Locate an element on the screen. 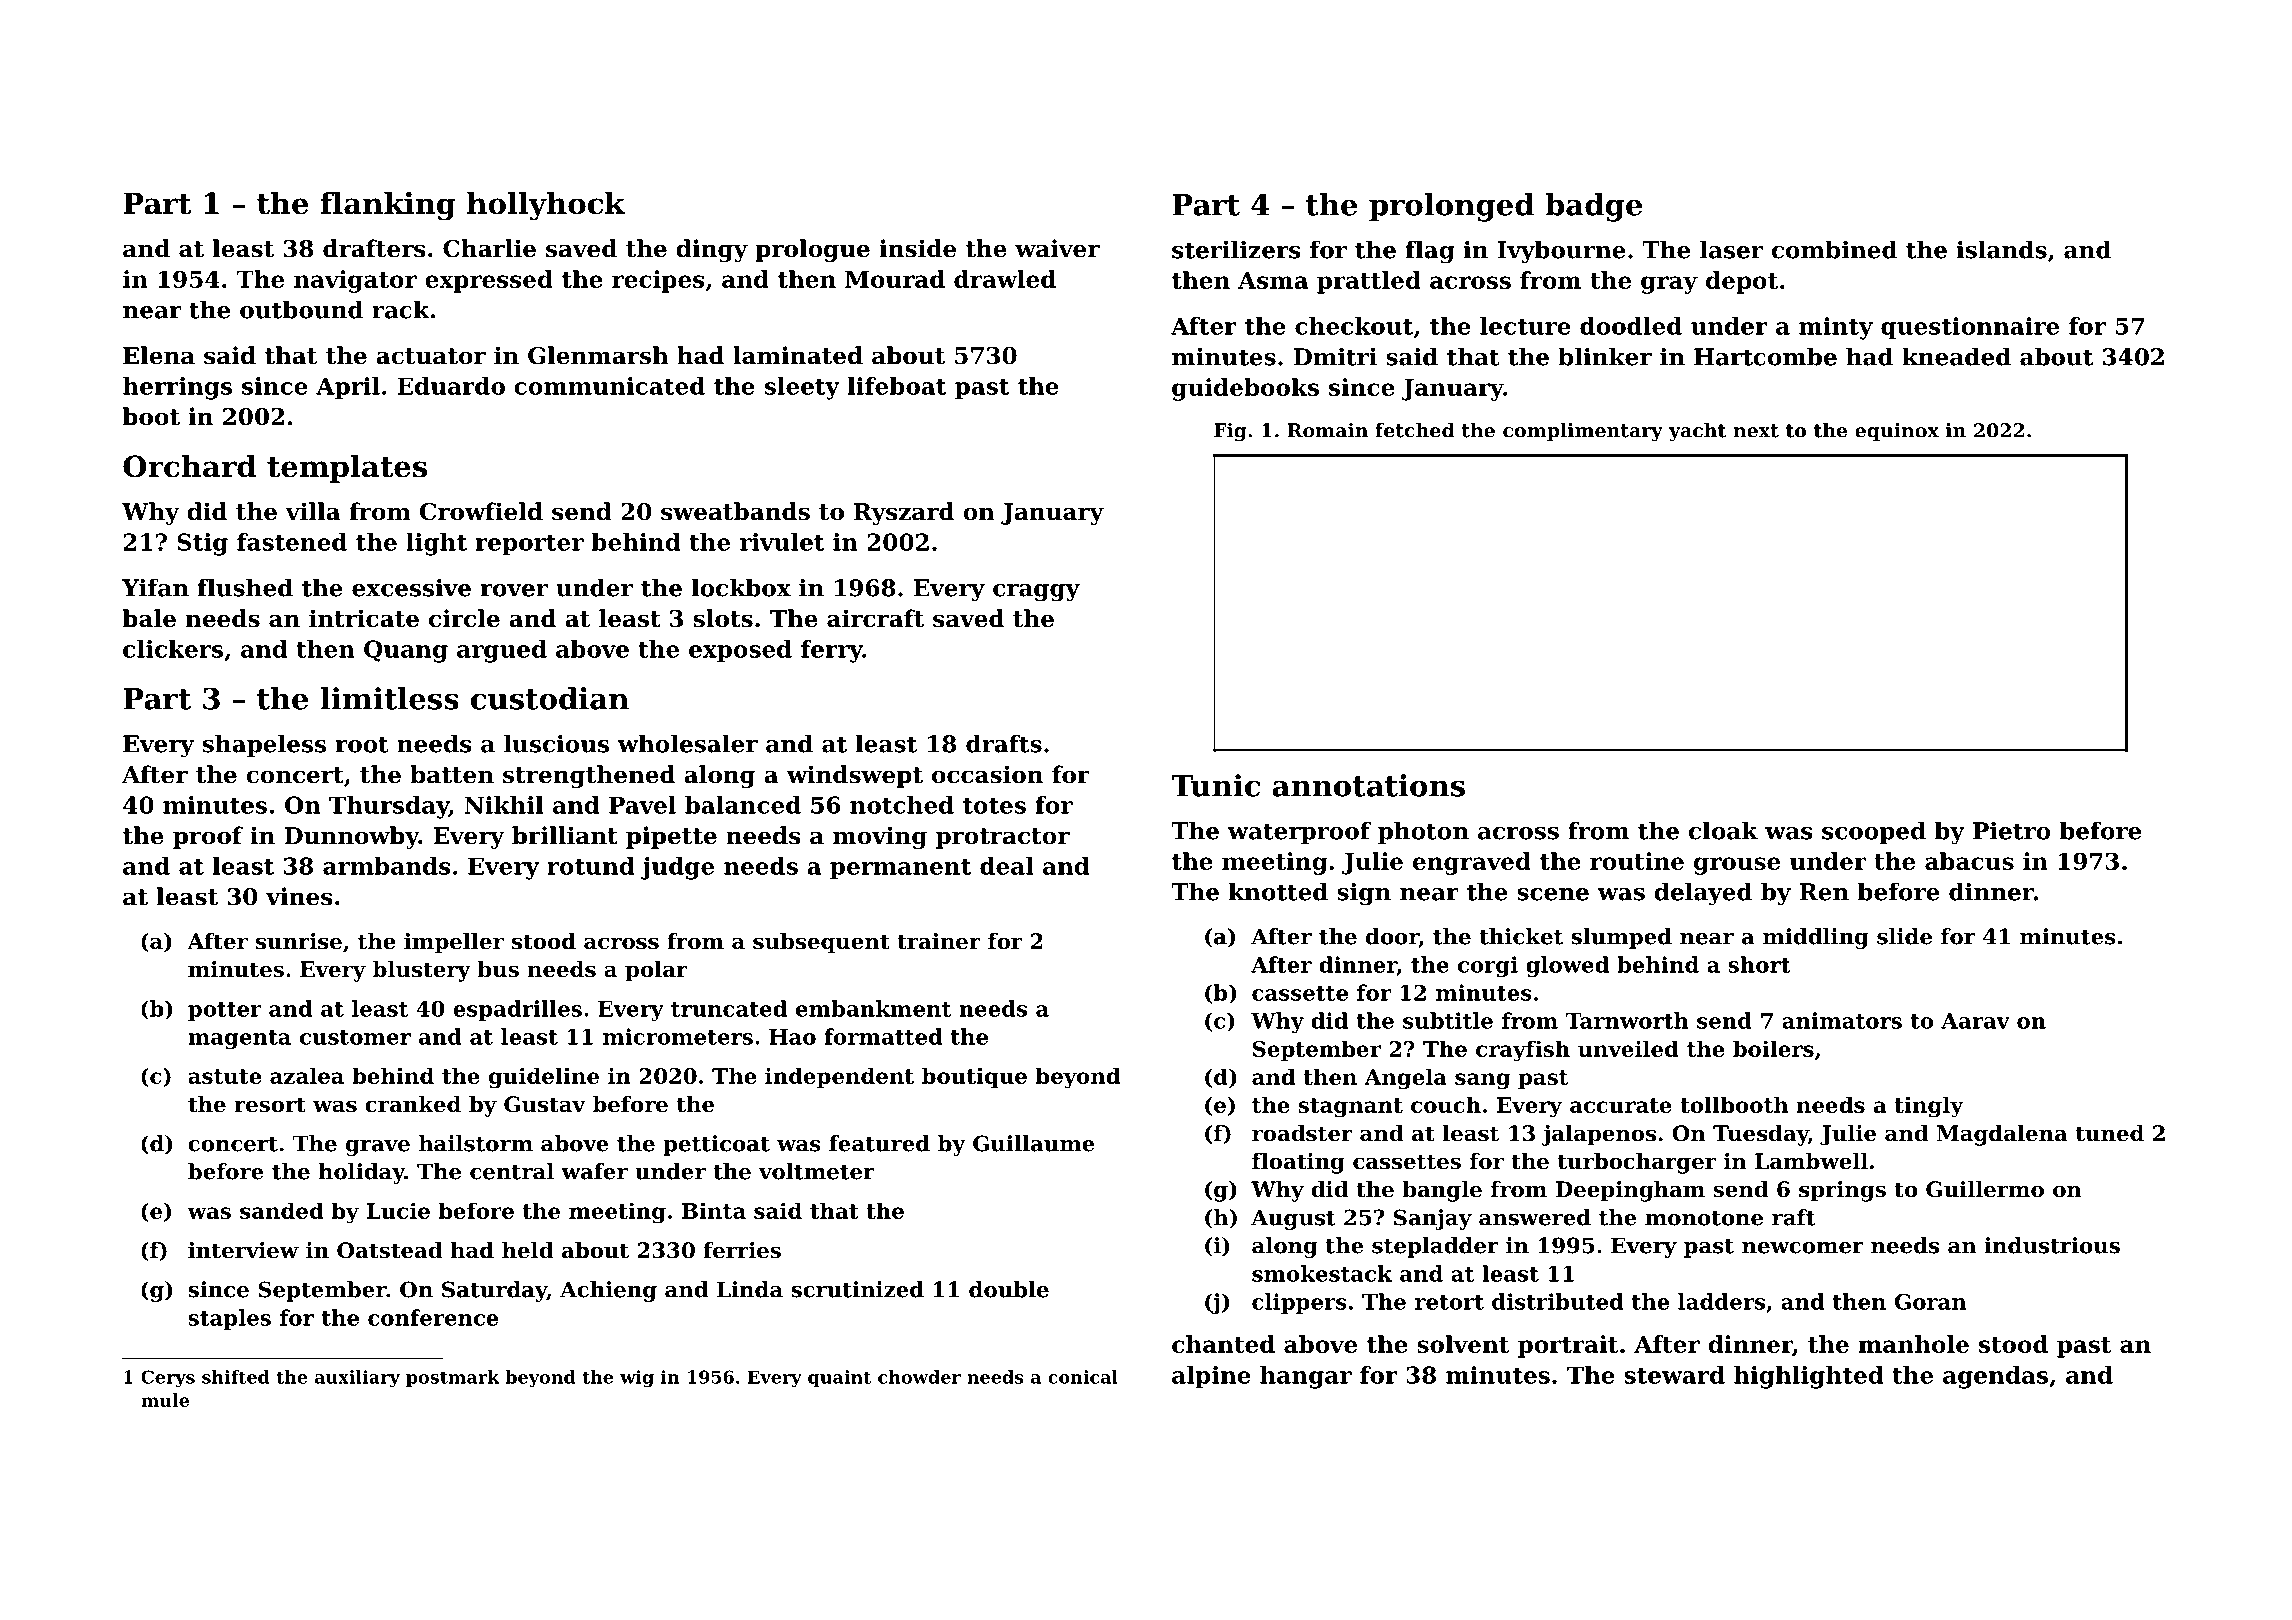  Guillaume is located at coordinates (1034, 1143).
